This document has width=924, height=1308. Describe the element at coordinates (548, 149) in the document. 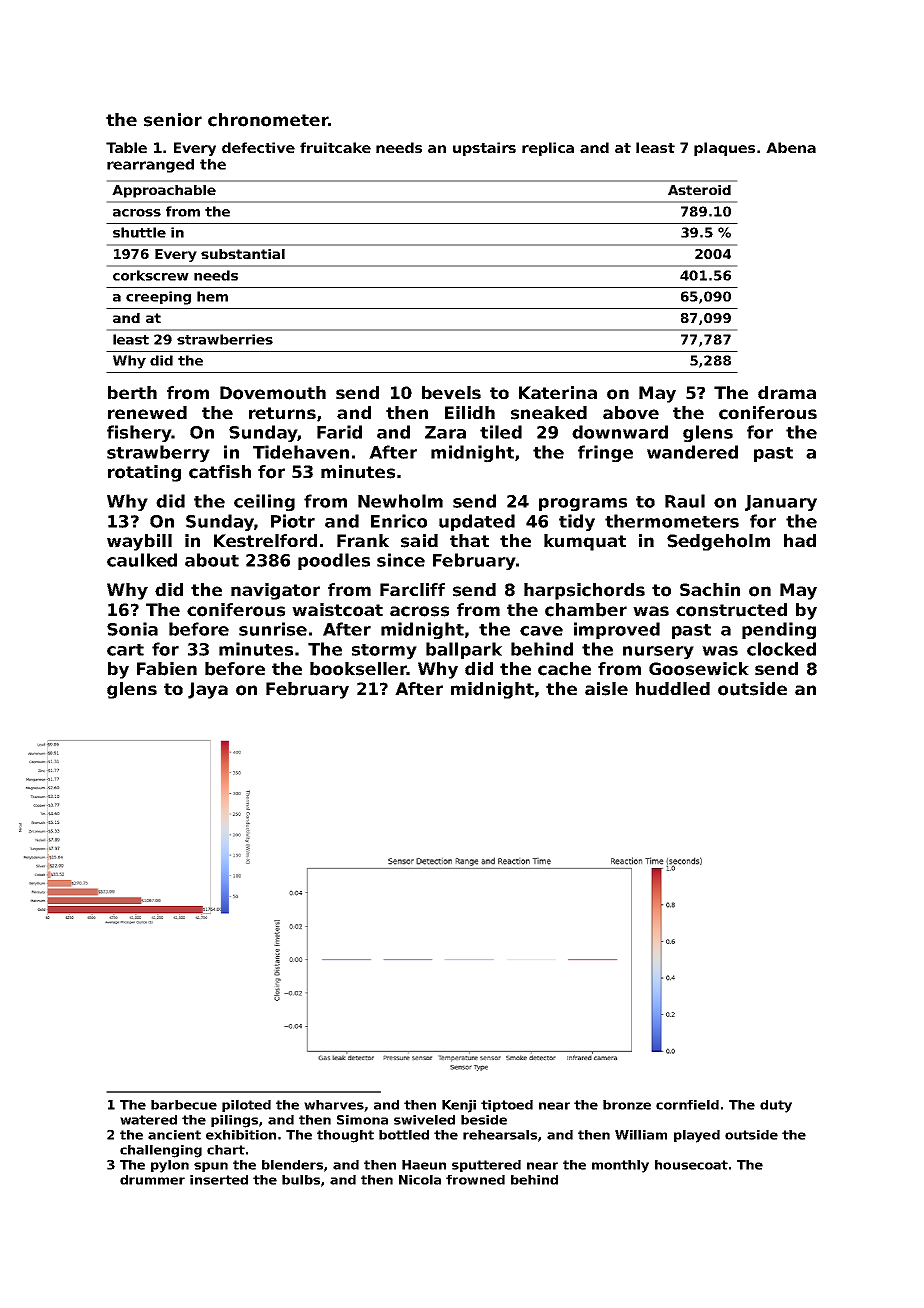

I see `replica` at that location.
